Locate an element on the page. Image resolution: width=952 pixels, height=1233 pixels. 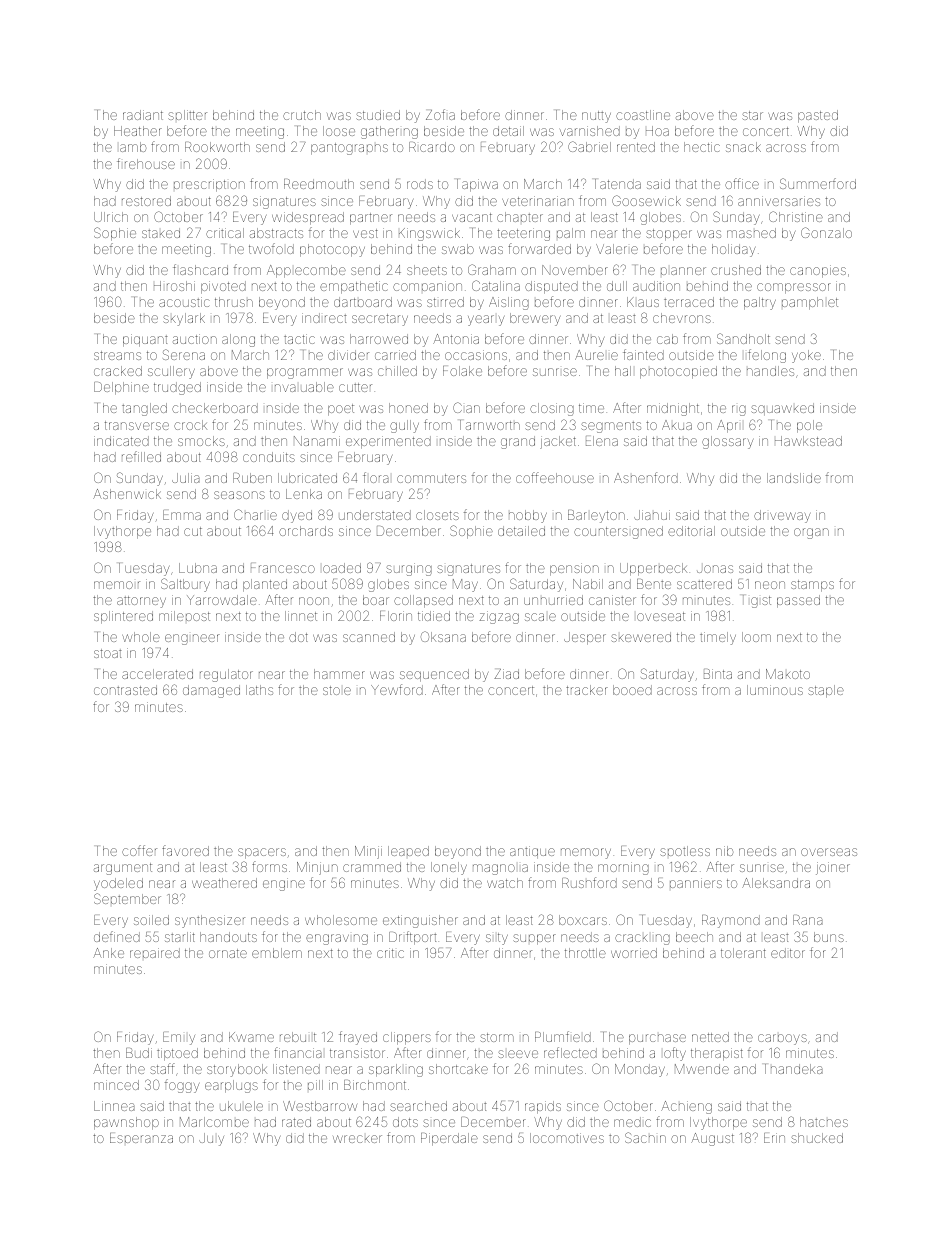
canopies is located at coordinates (818, 271).
